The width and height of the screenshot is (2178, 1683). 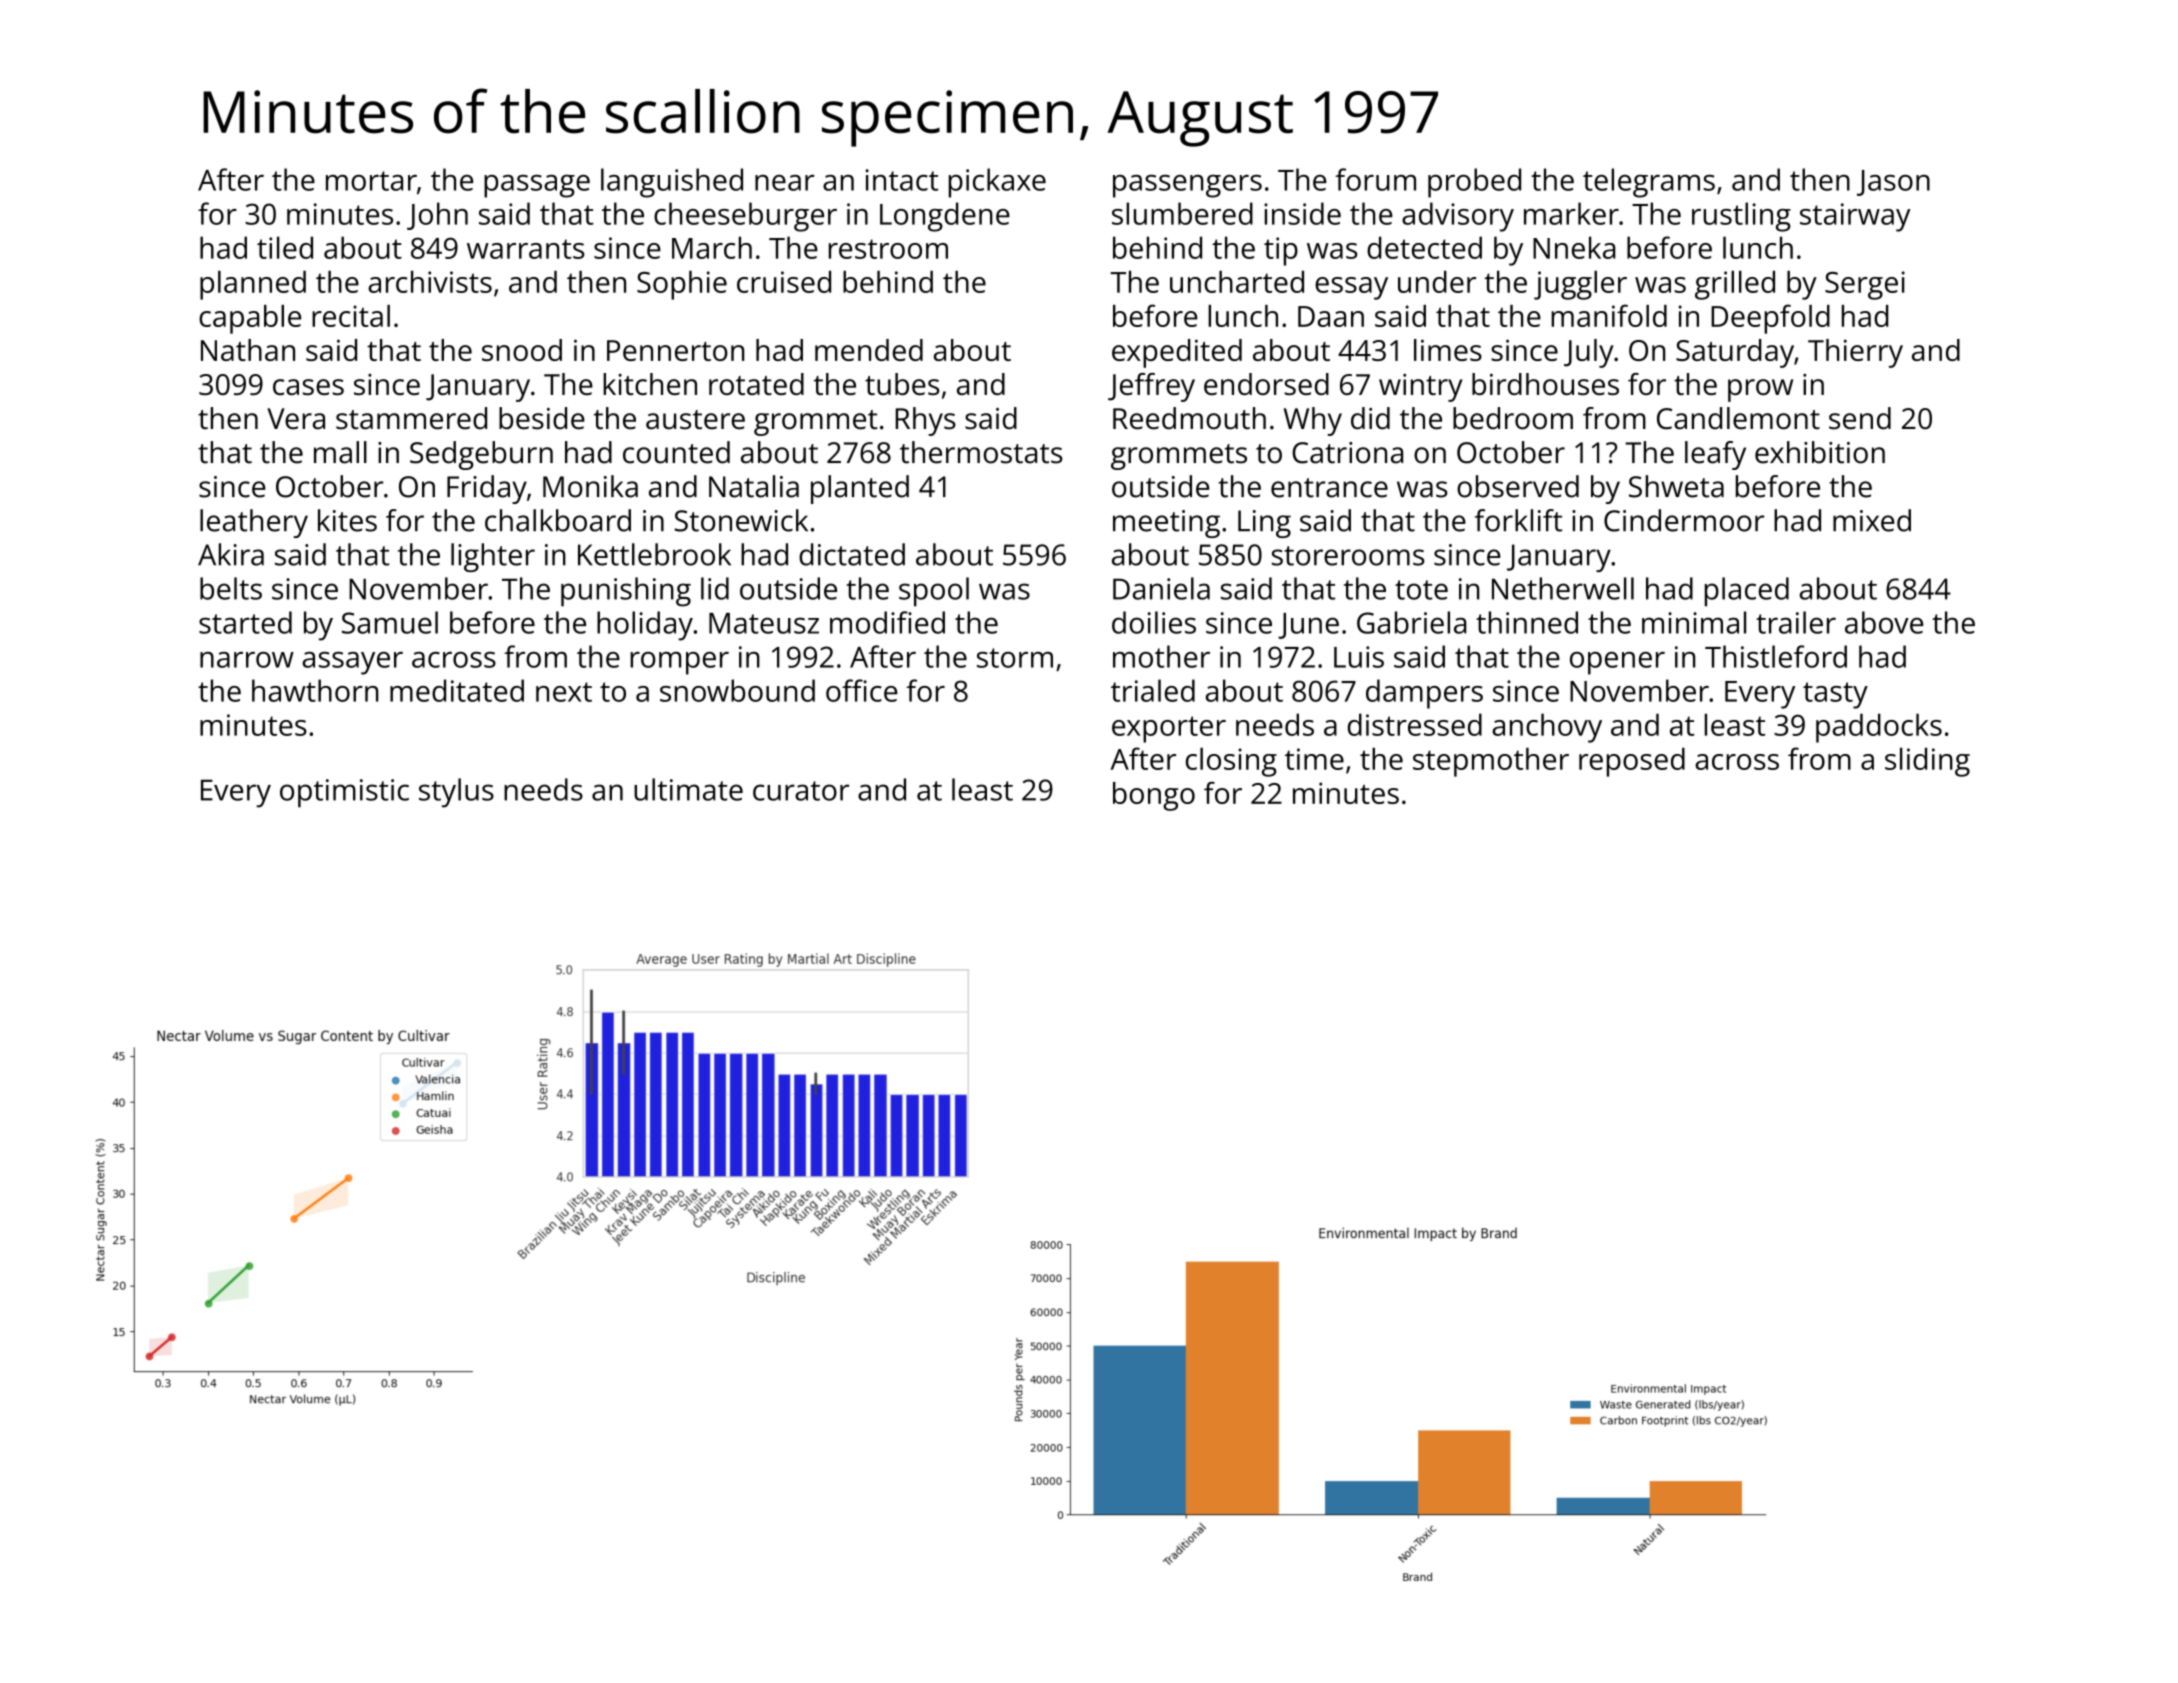 What do you see at coordinates (315, 690) in the screenshot?
I see `hawthorn` at bounding box center [315, 690].
